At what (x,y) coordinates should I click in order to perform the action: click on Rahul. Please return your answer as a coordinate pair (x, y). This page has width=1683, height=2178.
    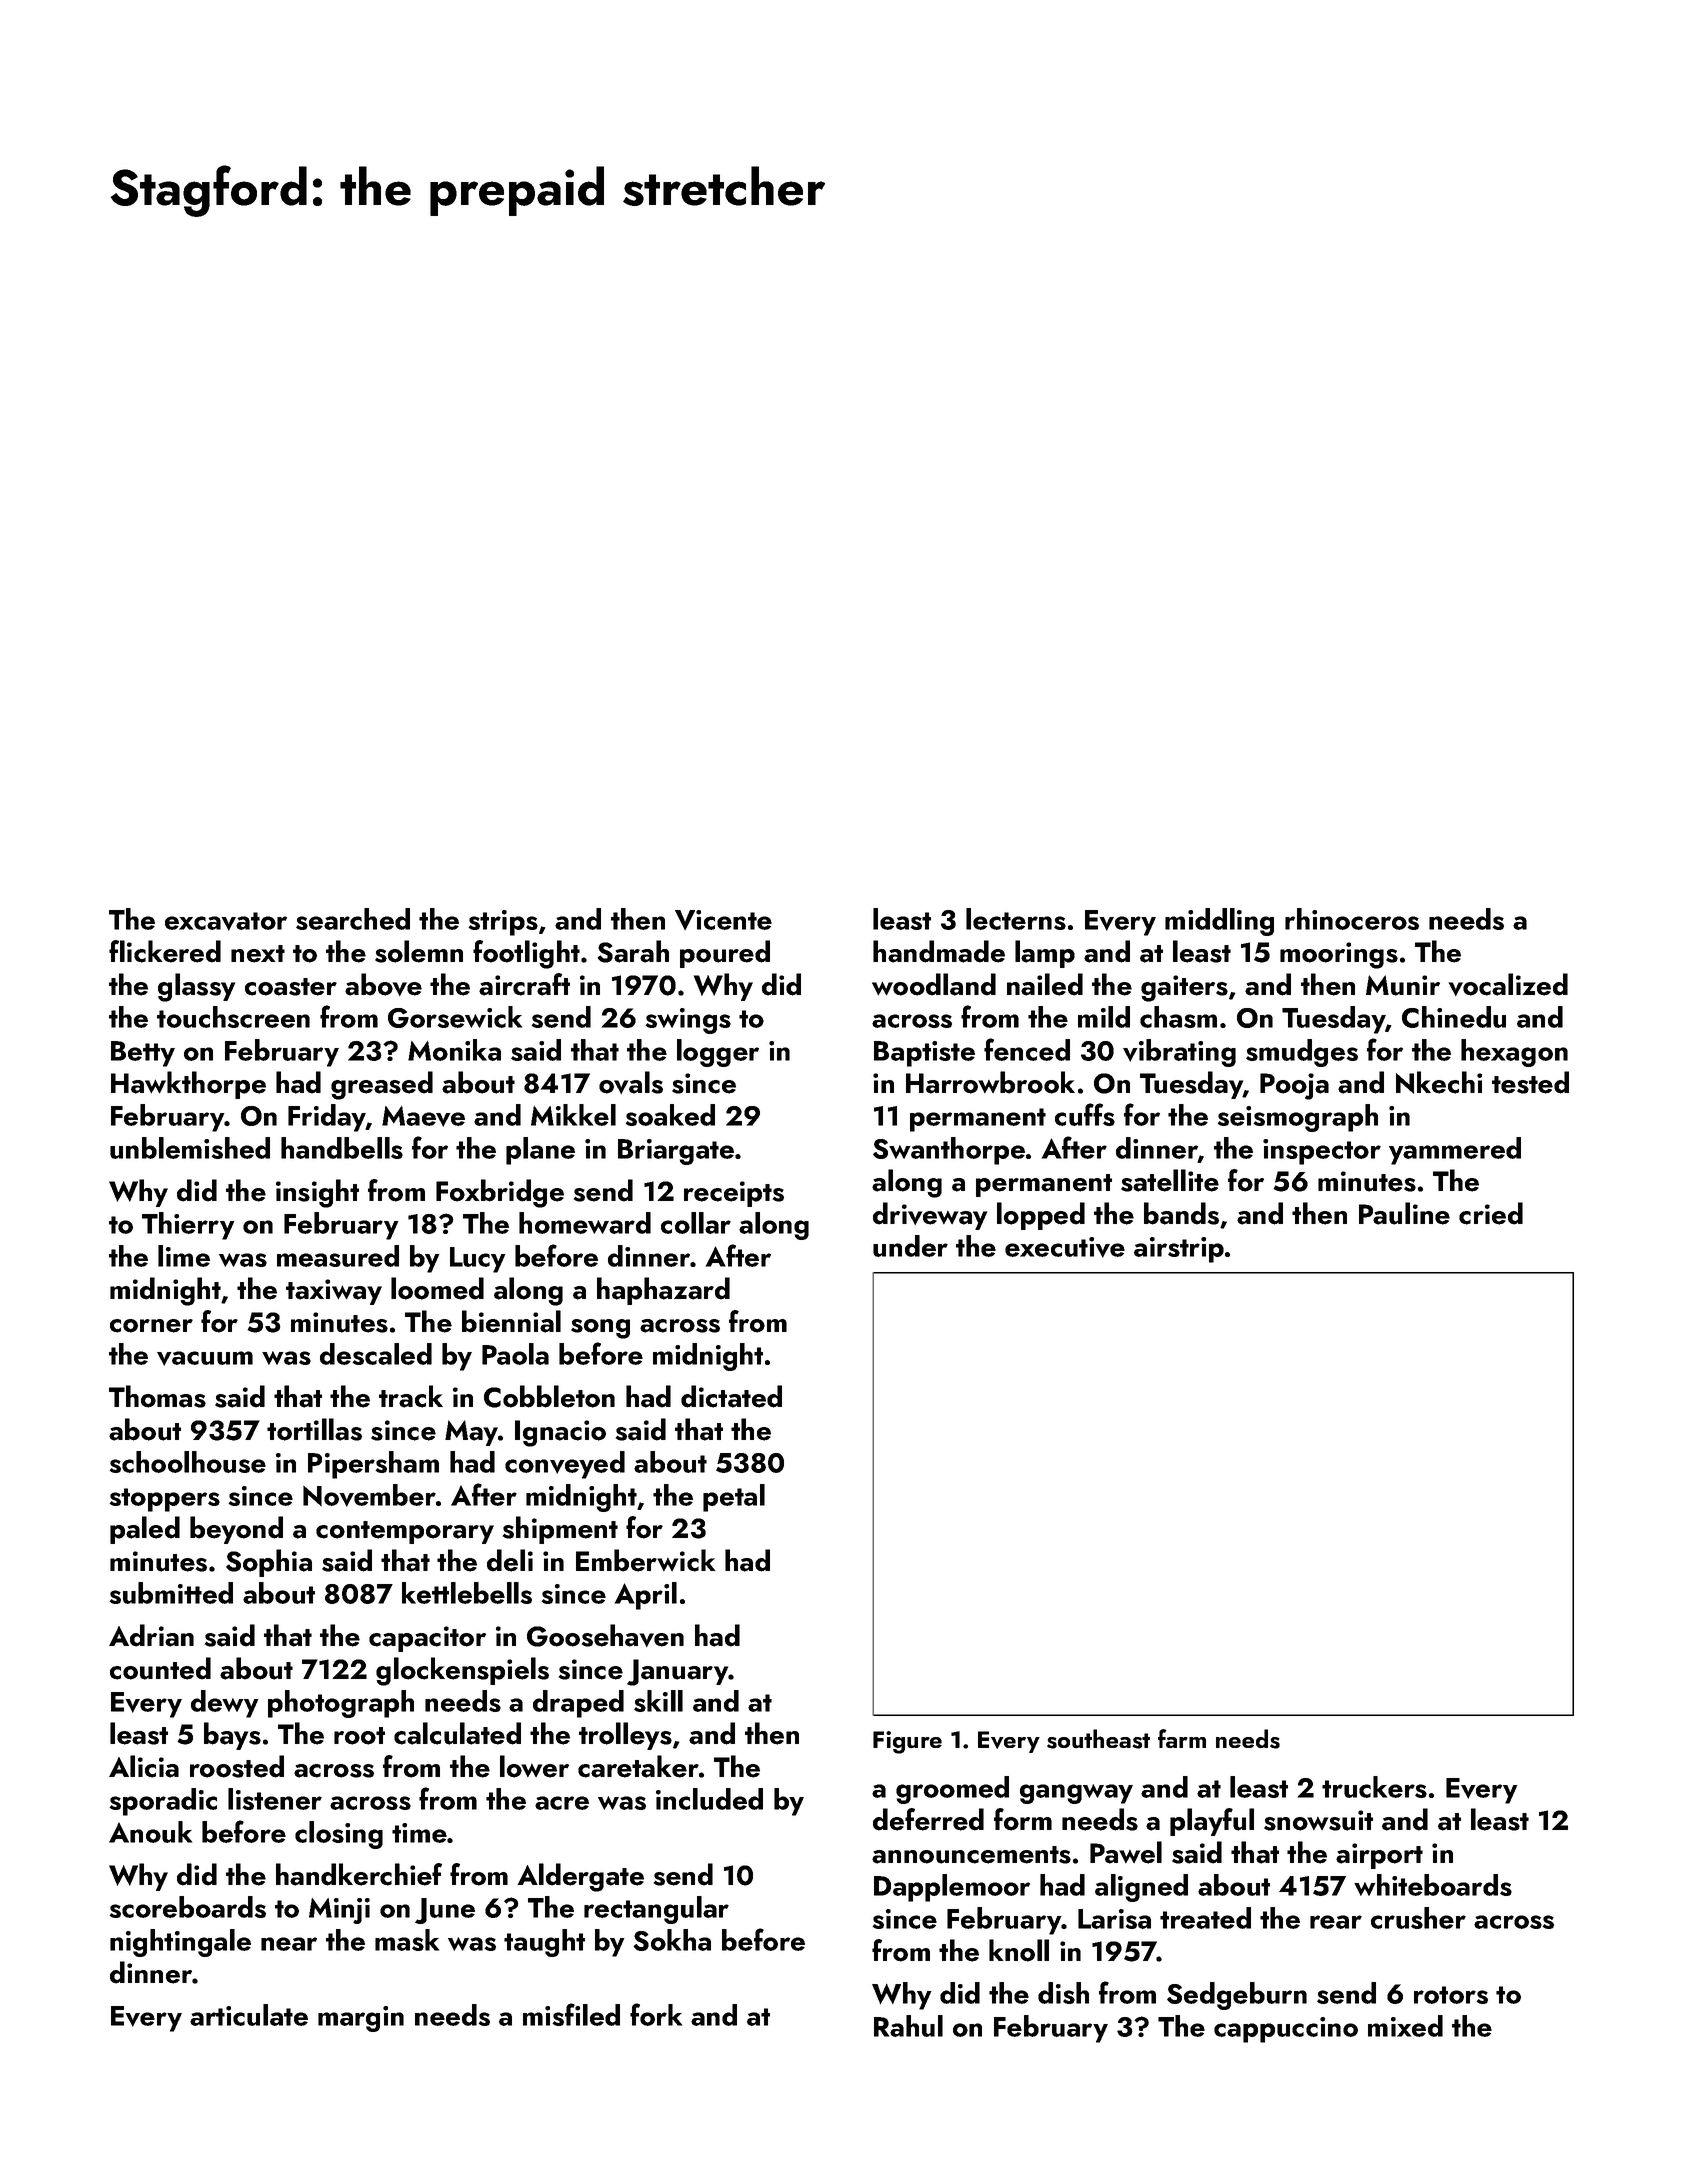
    Looking at the image, I should click on (908, 2026).
